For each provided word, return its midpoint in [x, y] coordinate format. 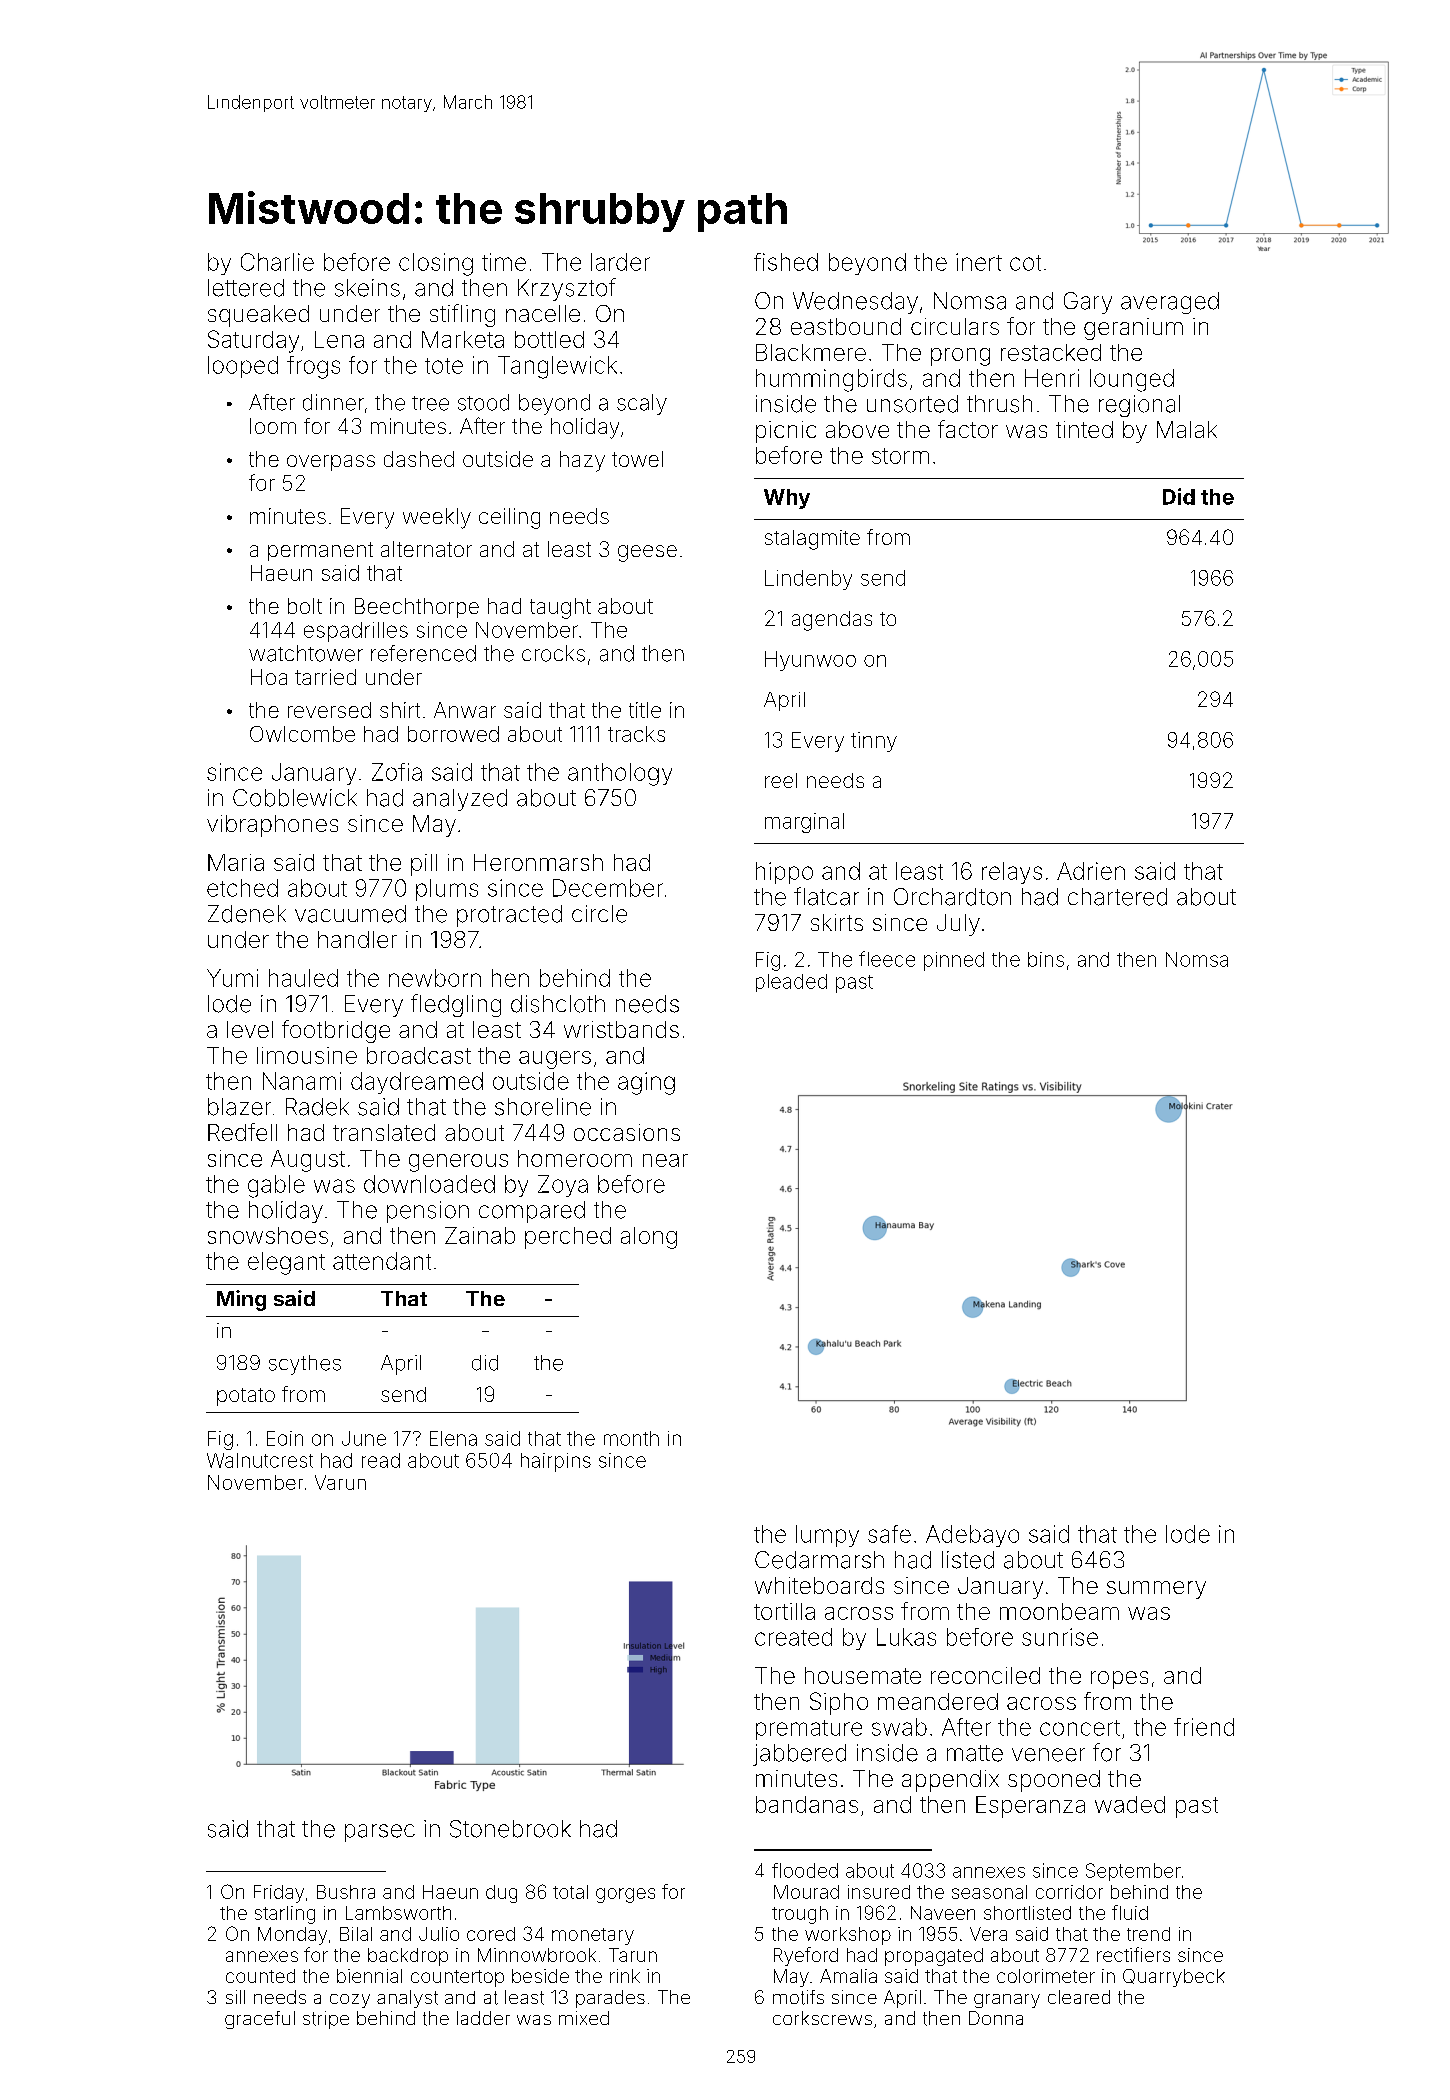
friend [1204, 1727]
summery [1156, 1590]
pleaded [791, 983]
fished [786, 262]
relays [1012, 873]
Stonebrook [510, 1829]
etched [242, 888]
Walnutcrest [260, 1460]
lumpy [827, 1536]
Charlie [277, 262]
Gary [1088, 303]
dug [501, 1894]
